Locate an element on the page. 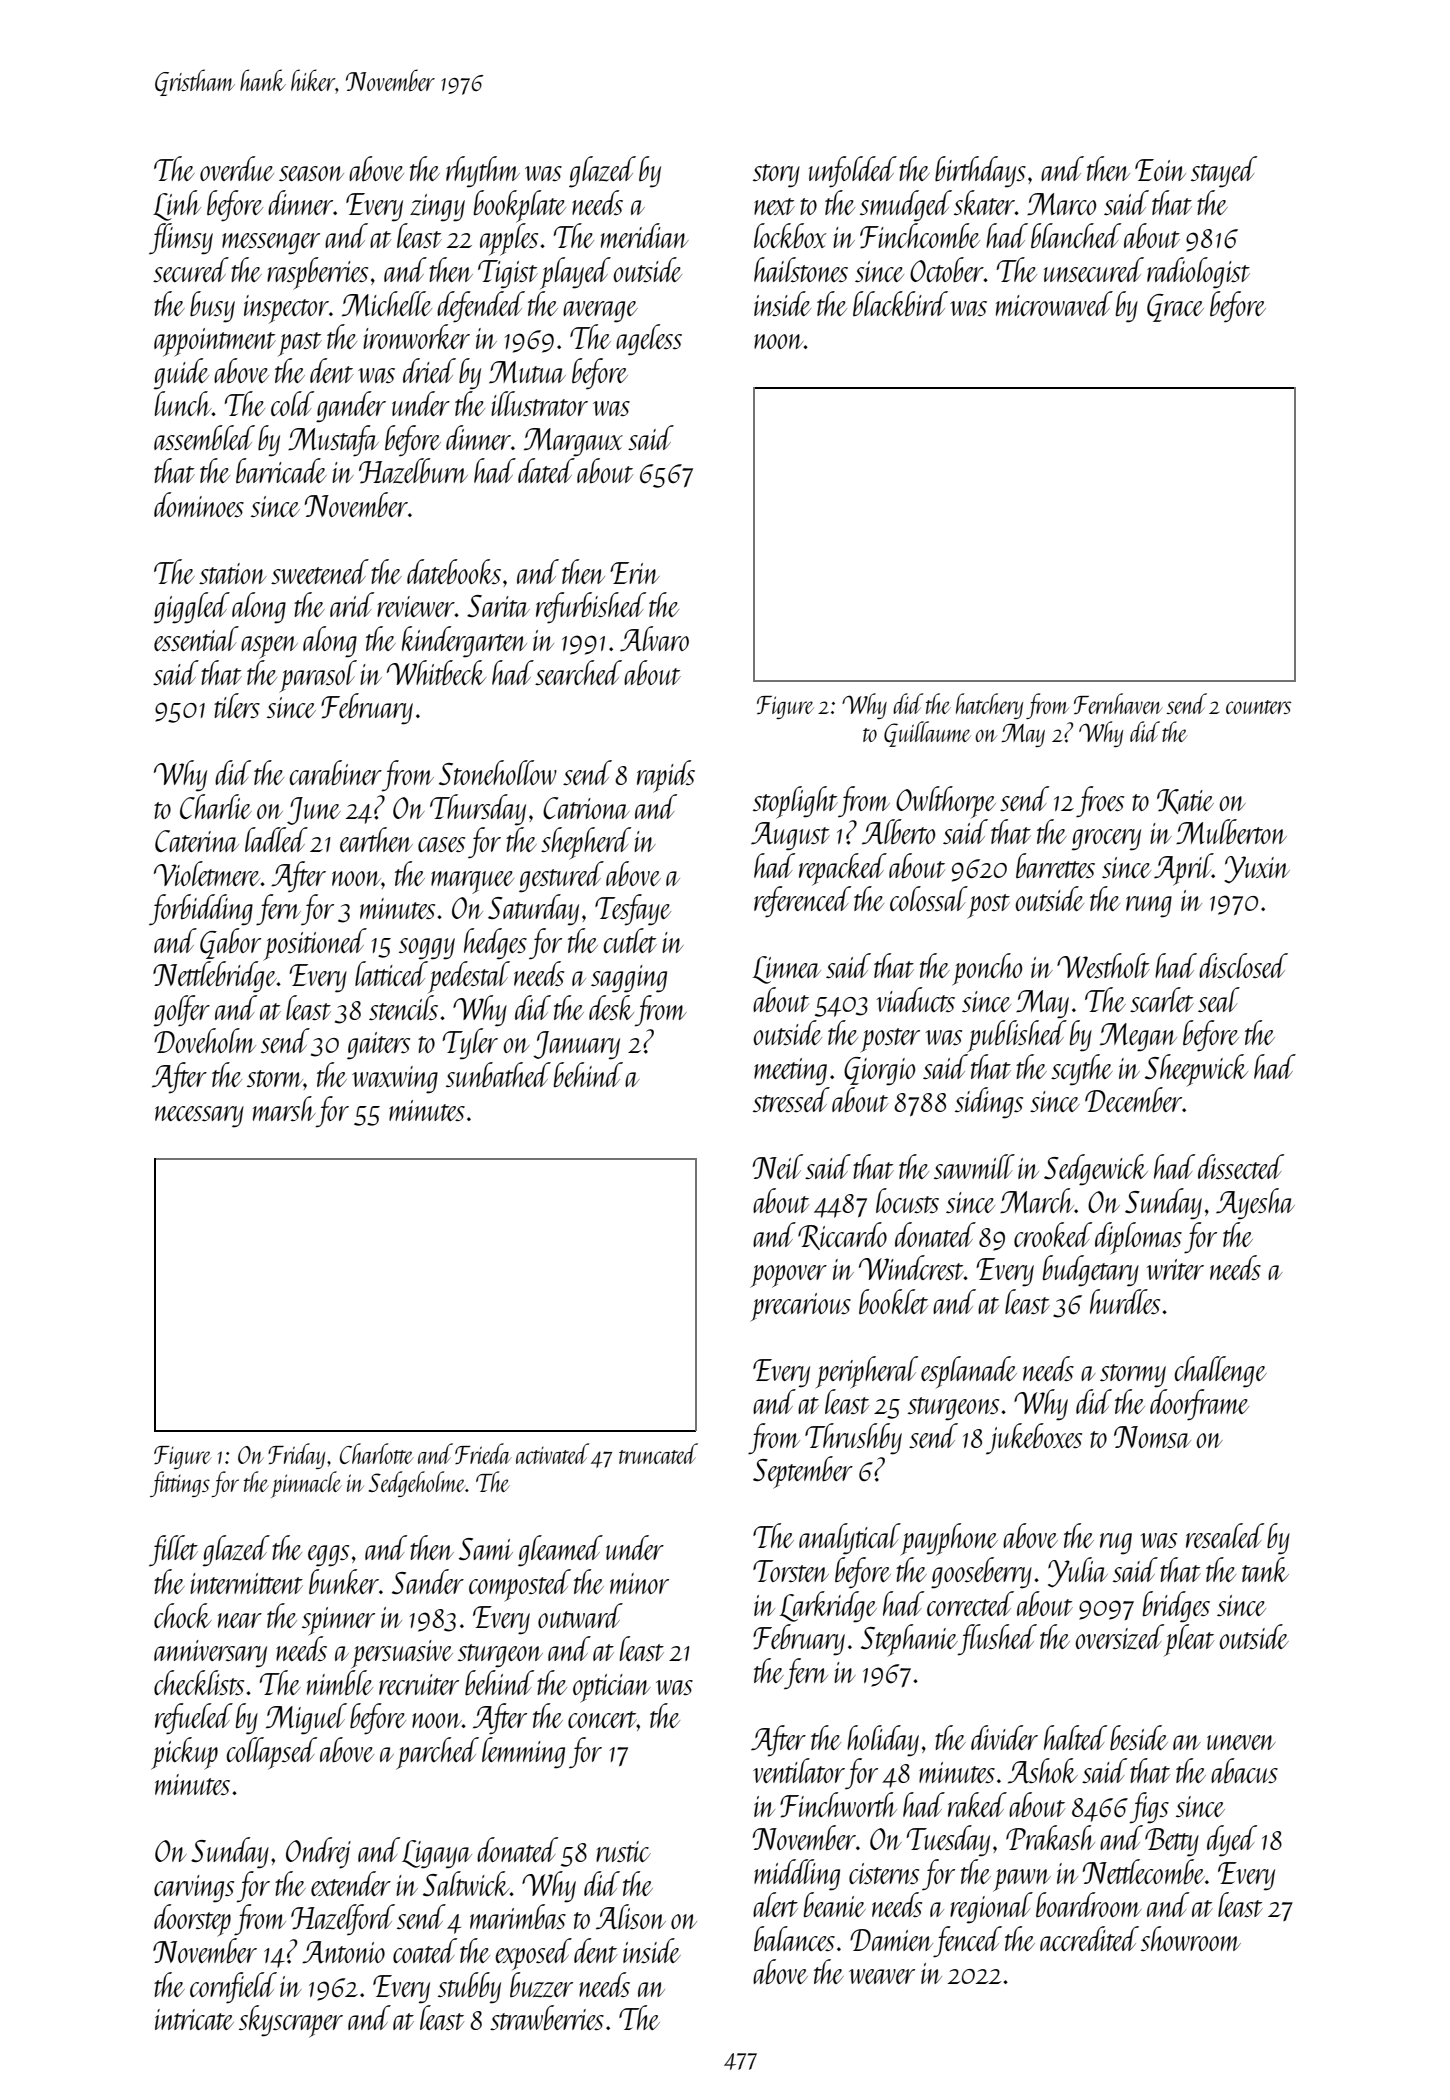 The width and height of the page is (1450, 2100). oversized is located at coordinates (1119, 1637).
